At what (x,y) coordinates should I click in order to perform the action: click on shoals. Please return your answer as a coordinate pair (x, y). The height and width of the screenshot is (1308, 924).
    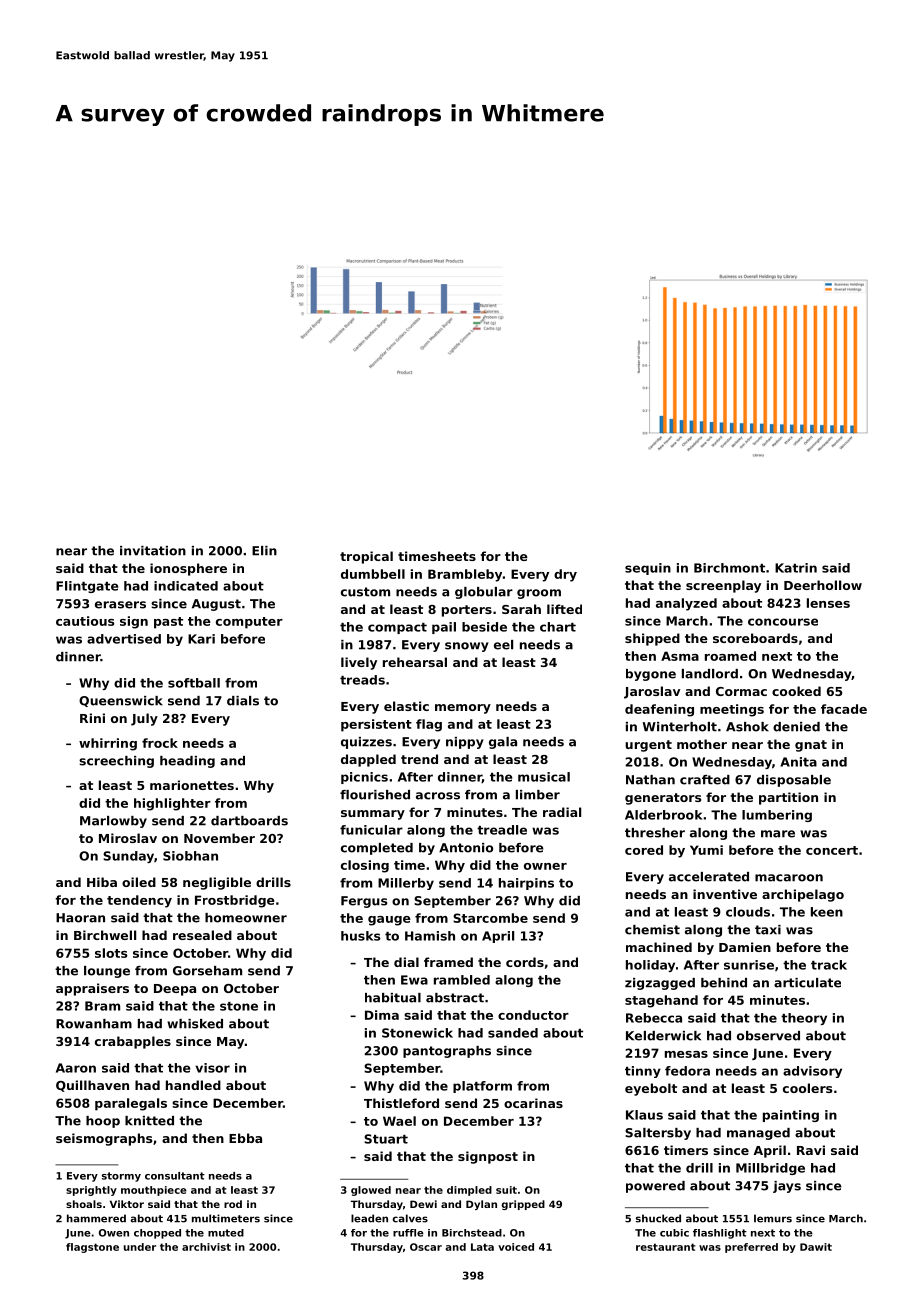
    Looking at the image, I should click on (84, 1204).
